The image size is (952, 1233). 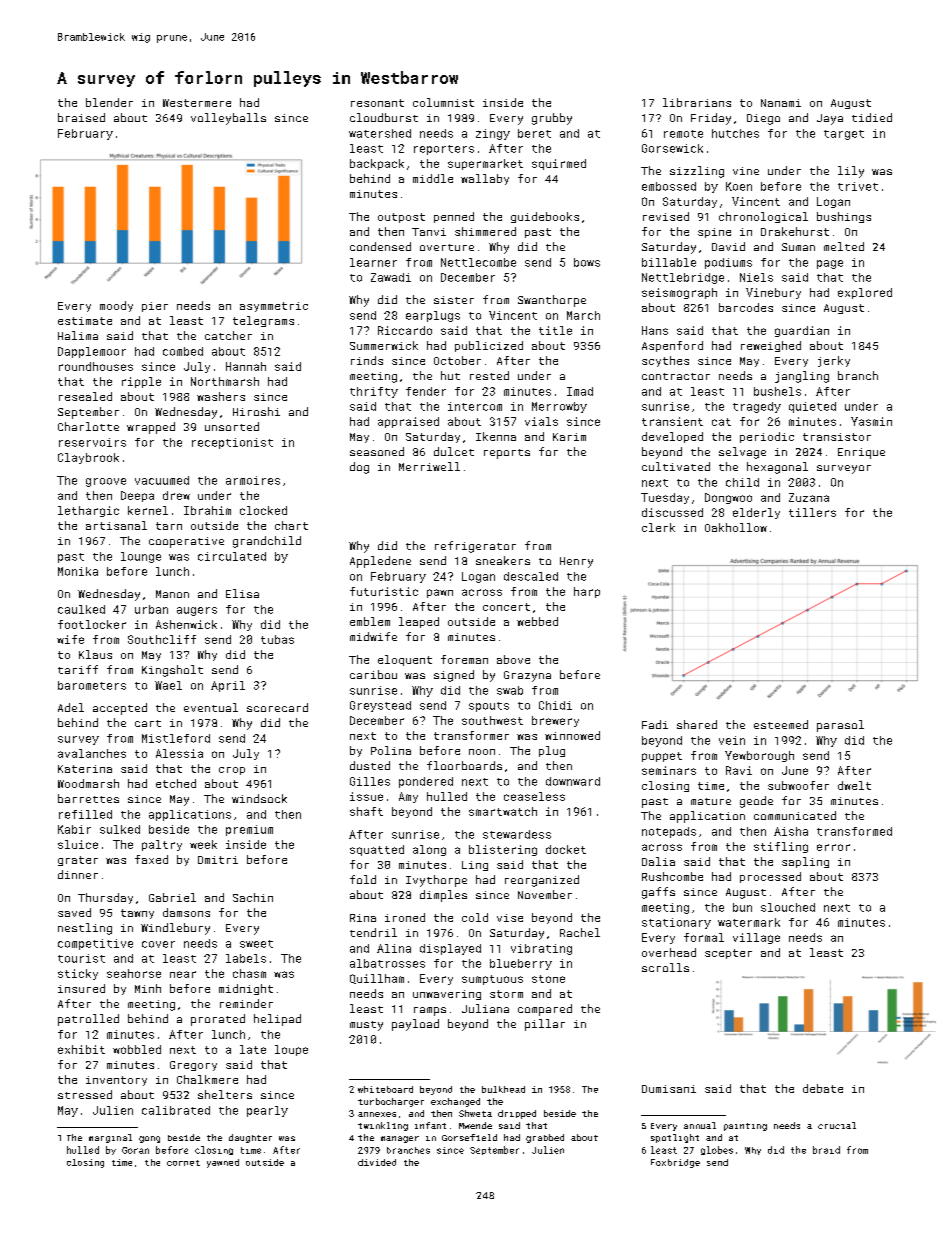 What do you see at coordinates (669, 1089) in the page?
I see `Dumisani` at bounding box center [669, 1089].
